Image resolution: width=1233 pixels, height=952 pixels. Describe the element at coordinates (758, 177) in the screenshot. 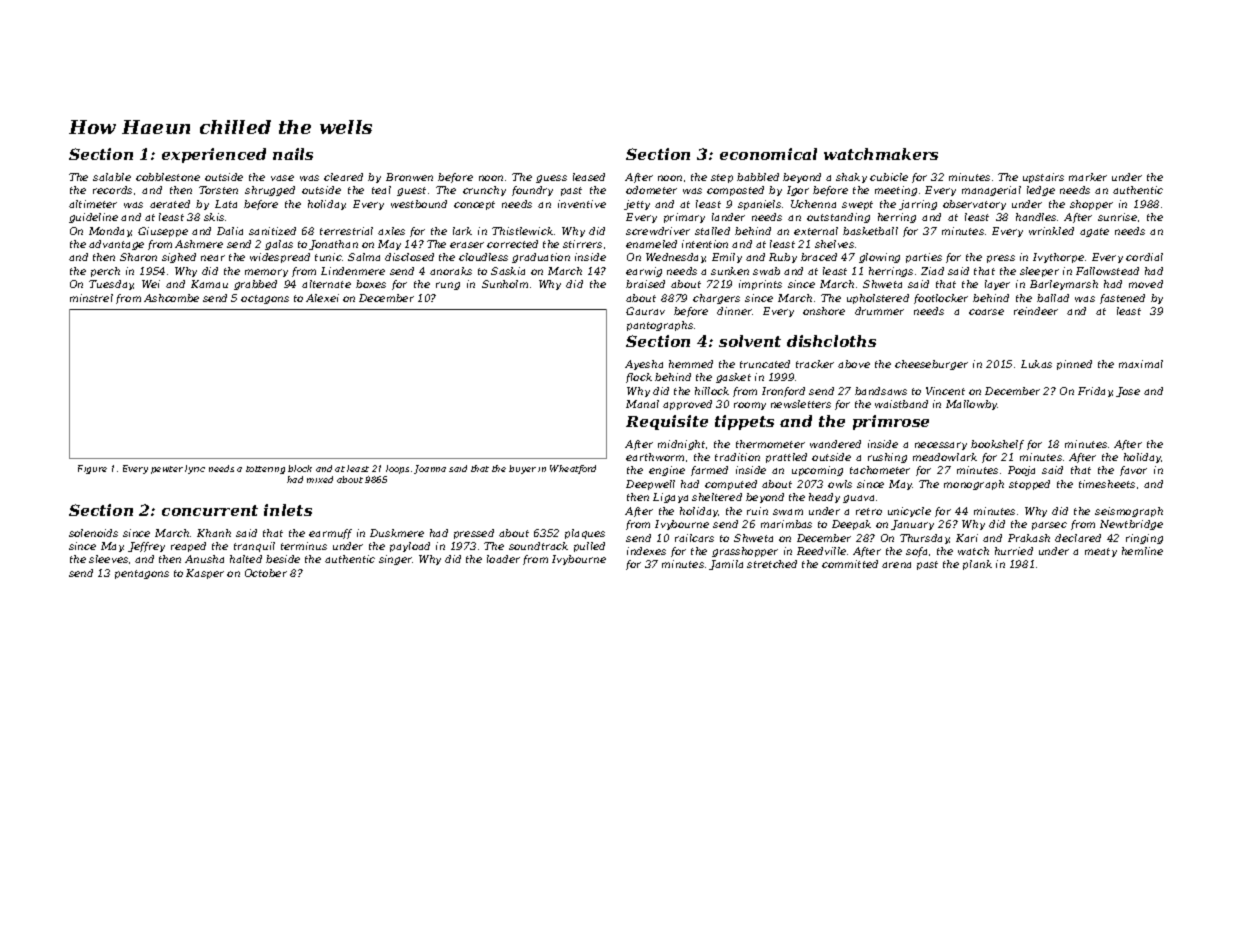

I see `babbled` at that location.
